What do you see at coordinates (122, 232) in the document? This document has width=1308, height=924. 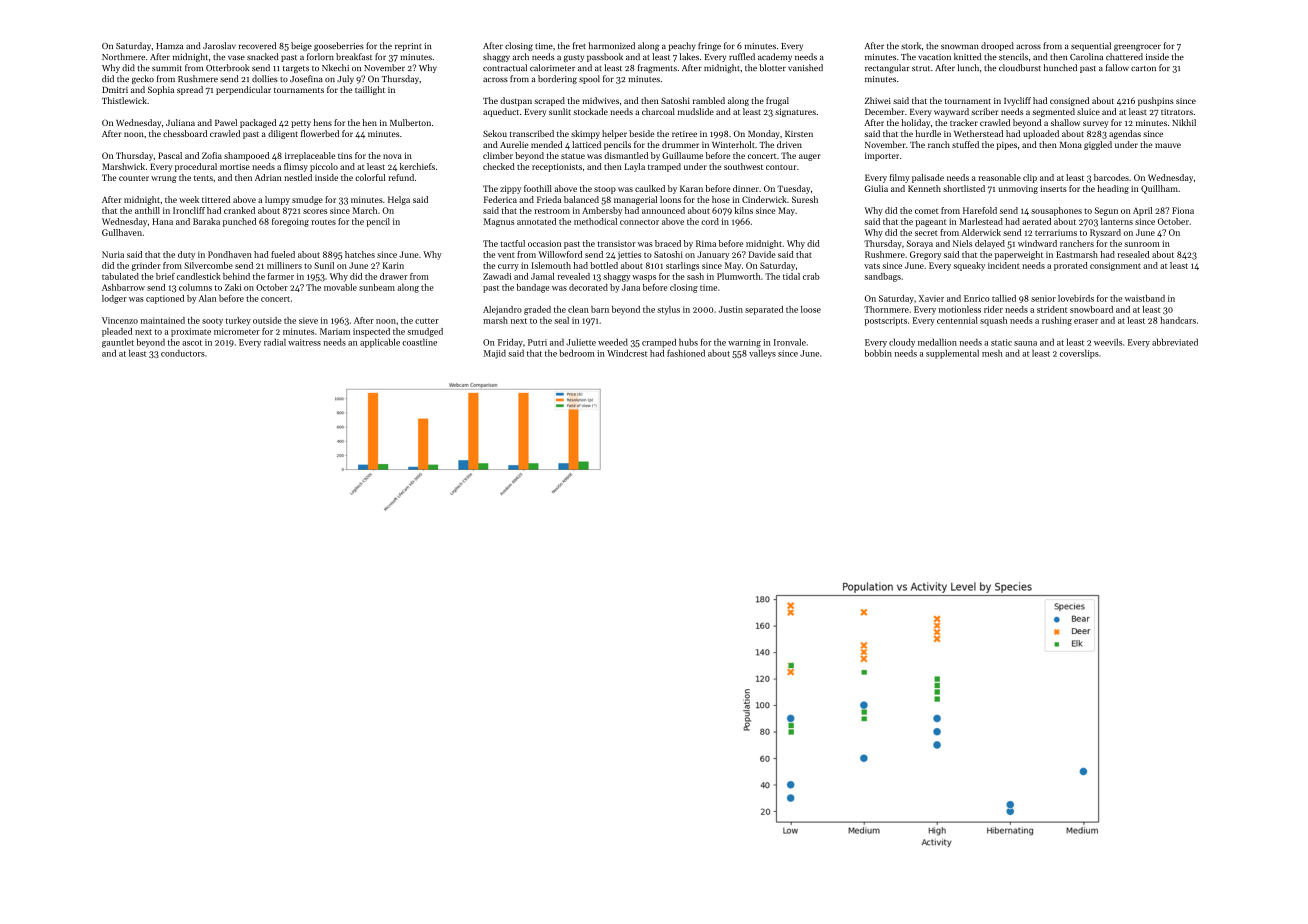 I see `Gullhaven` at bounding box center [122, 232].
